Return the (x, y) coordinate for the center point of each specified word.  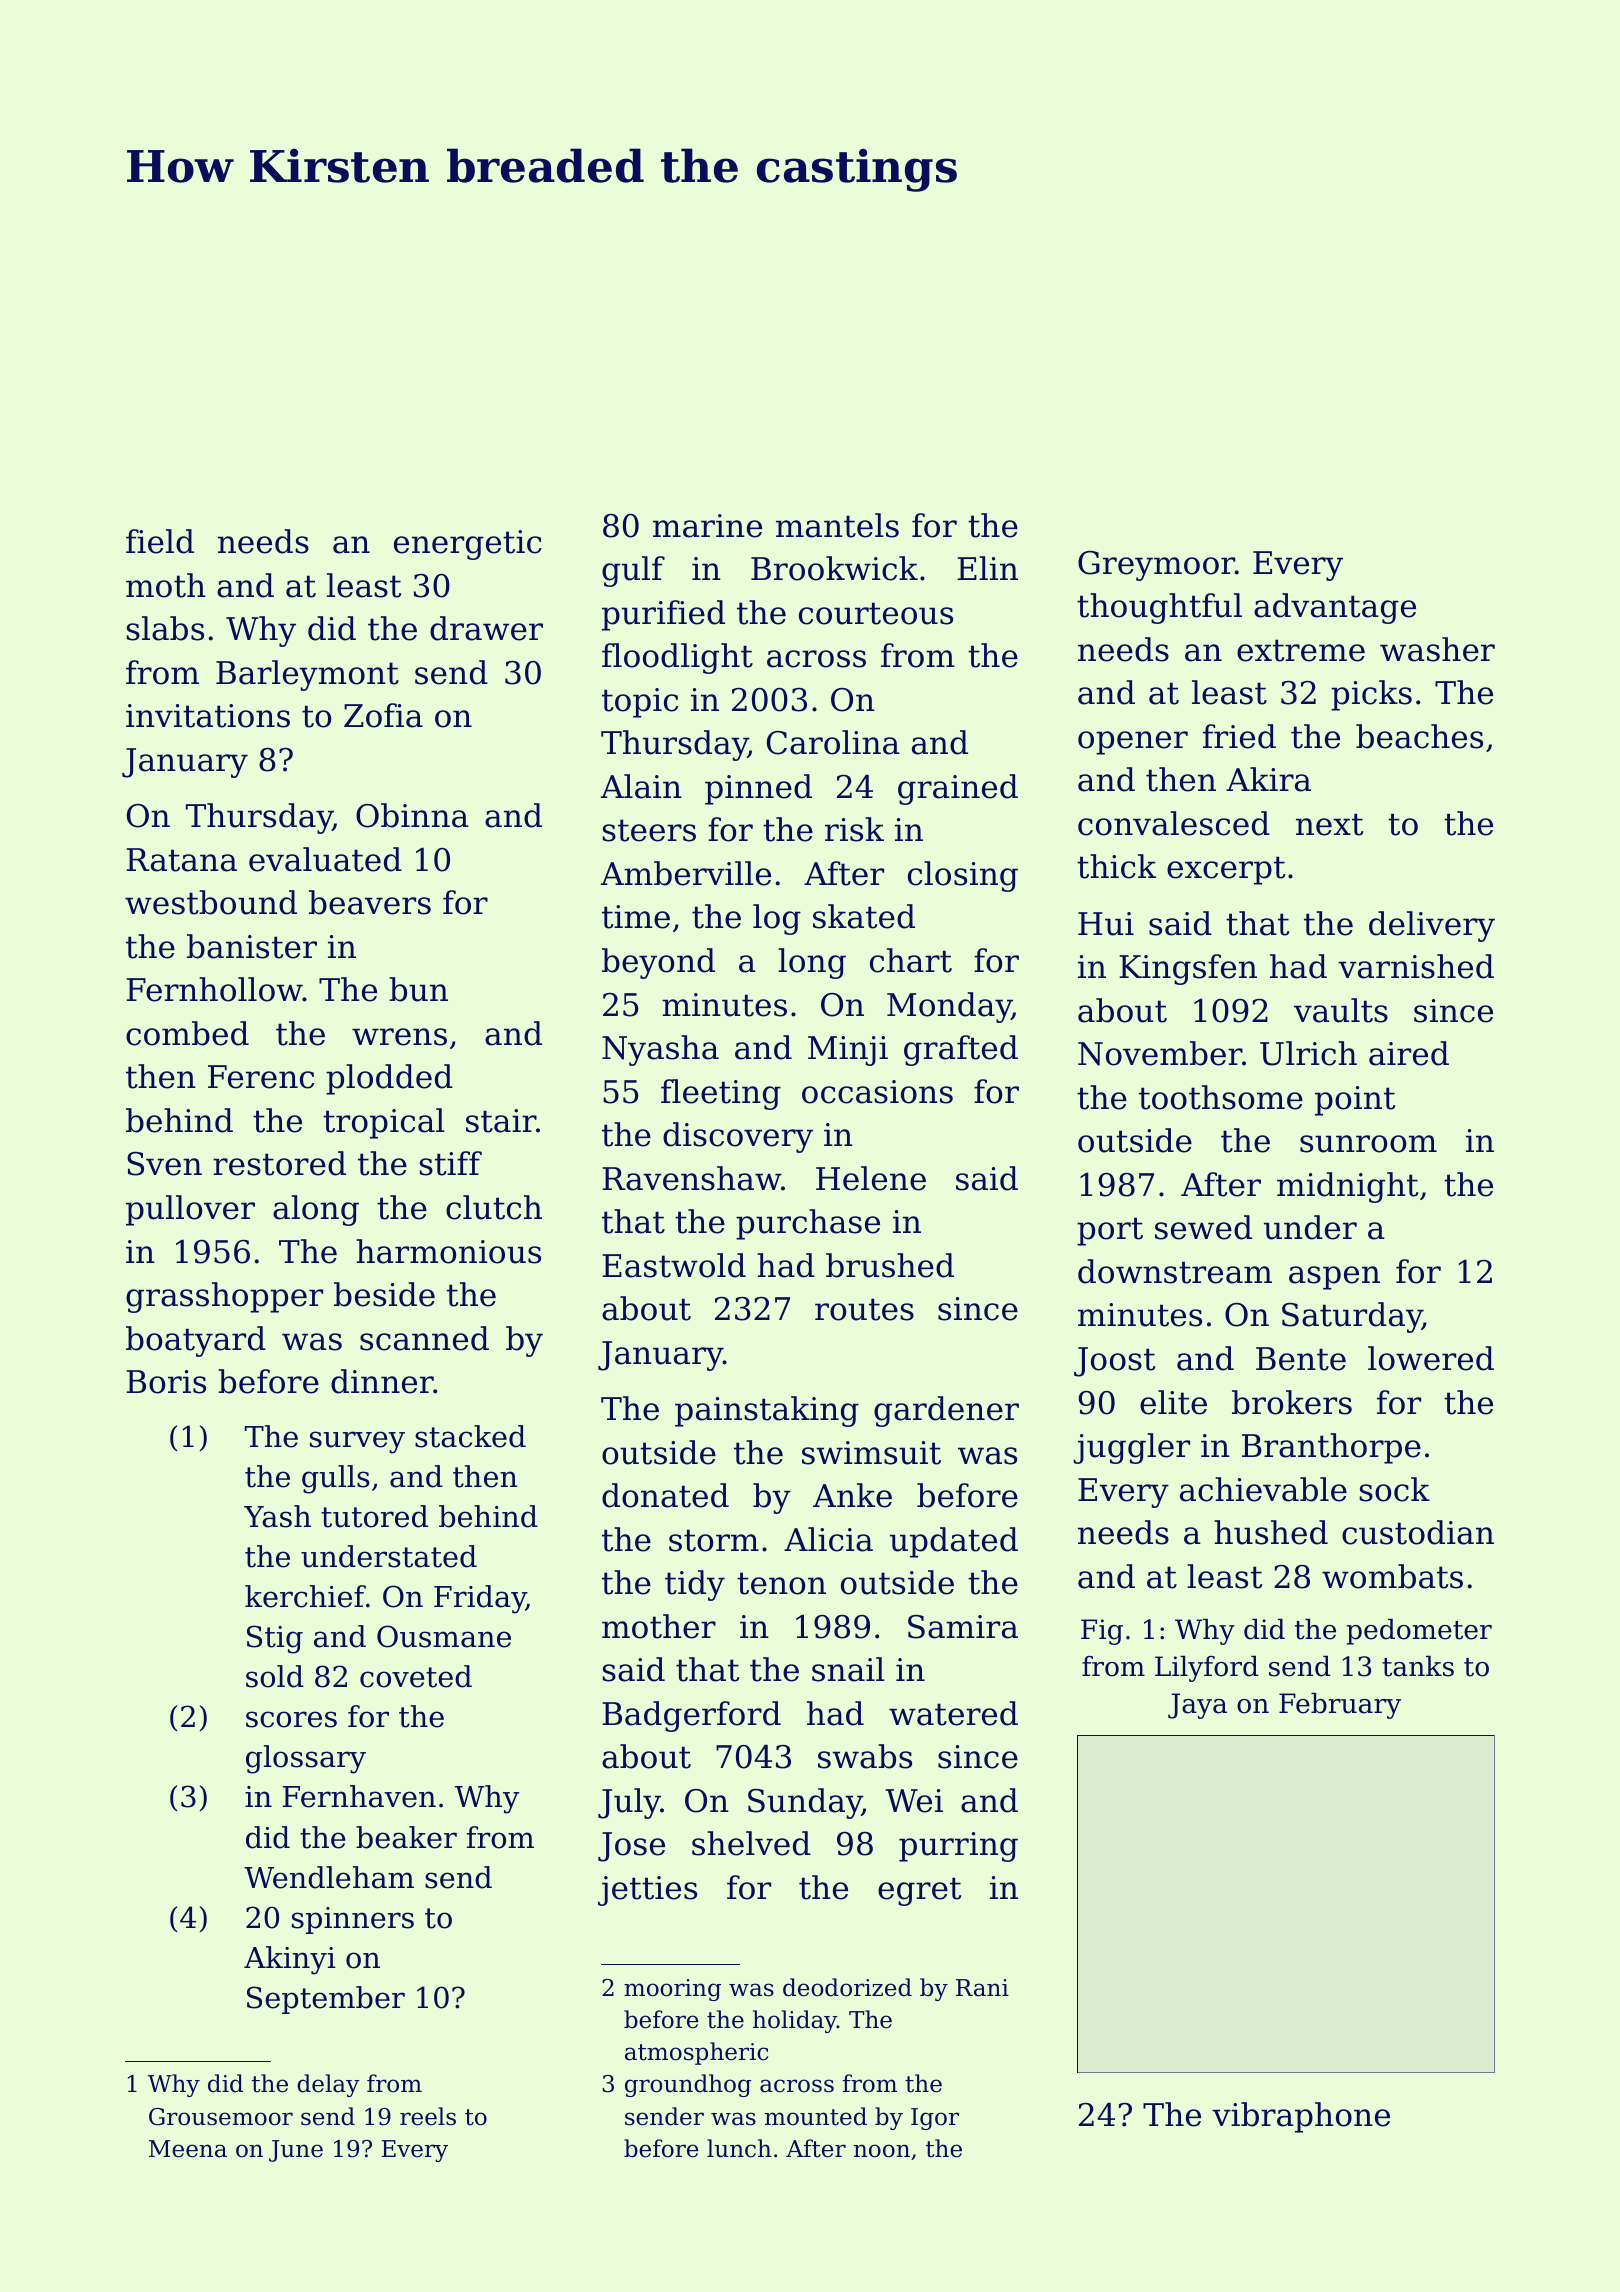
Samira (963, 1627)
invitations (208, 716)
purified (663, 615)
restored (279, 1163)
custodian (1418, 1532)
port (1110, 1231)
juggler (1131, 1448)
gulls (335, 1479)
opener (1133, 743)
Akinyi (290, 1960)
